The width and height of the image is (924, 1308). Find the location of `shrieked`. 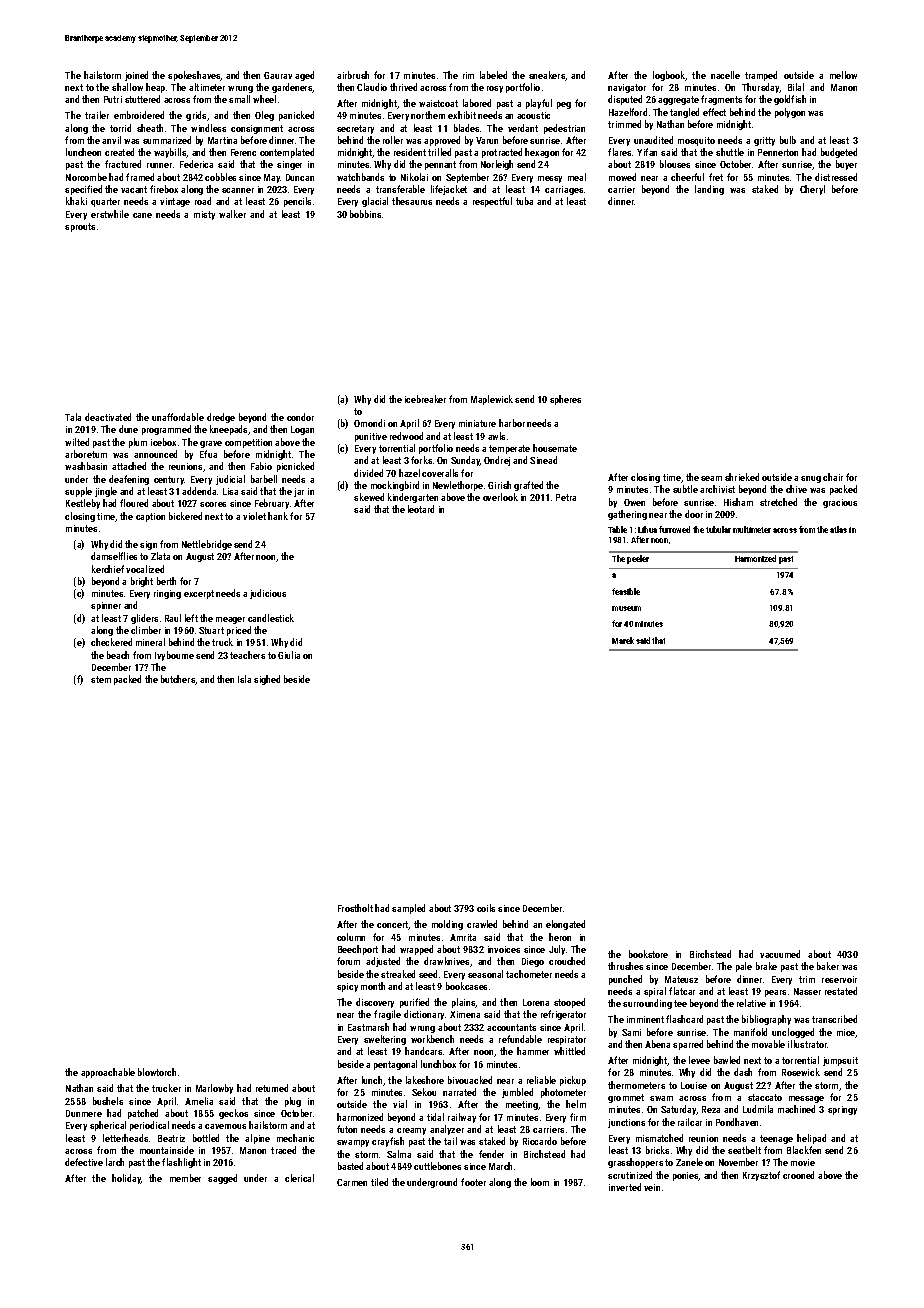

shrieked is located at coordinates (742, 477).
